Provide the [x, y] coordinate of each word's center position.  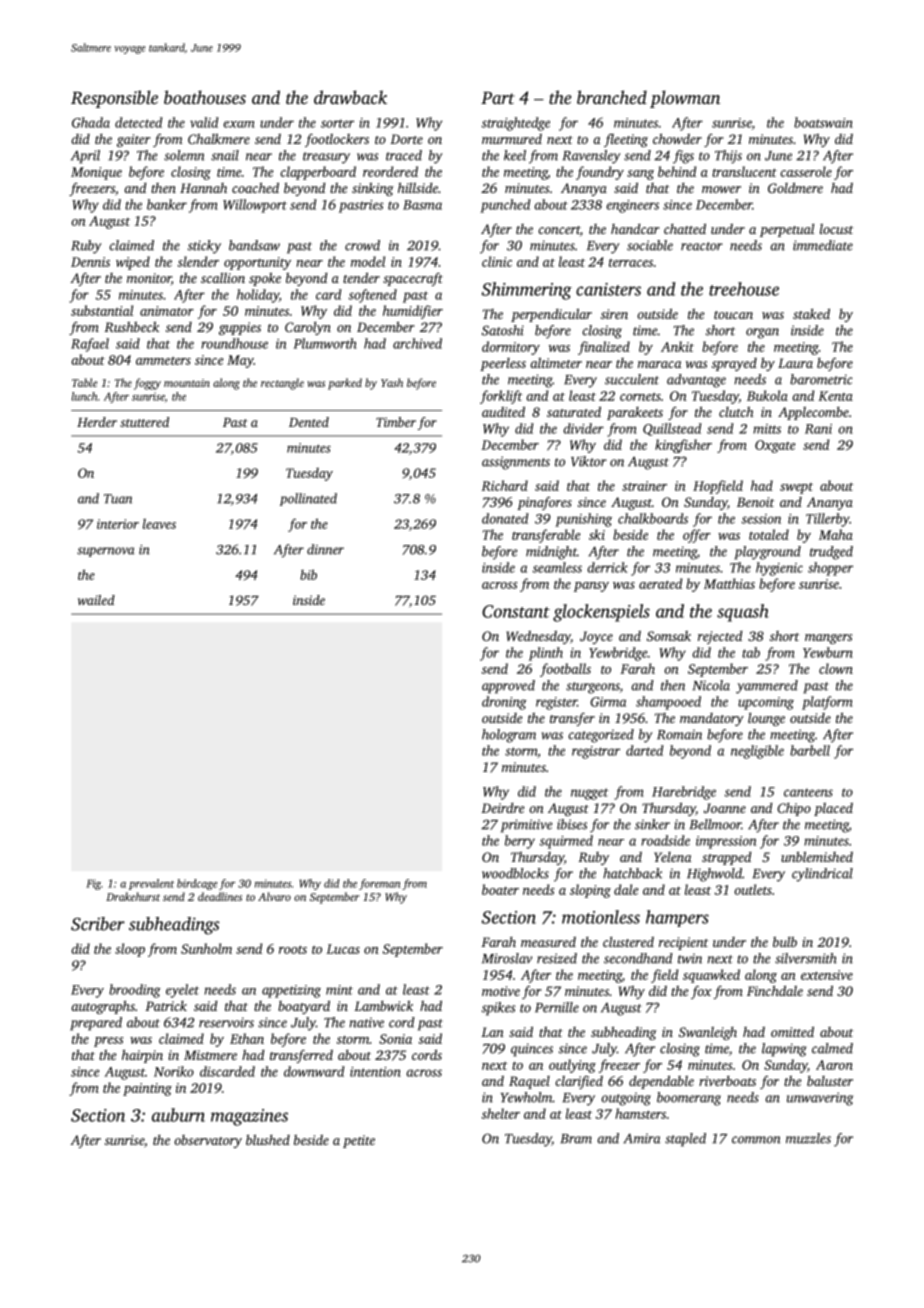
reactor [702, 246]
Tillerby [828, 520]
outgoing [626, 1099]
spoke [265, 279]
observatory [208, 1141]
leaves [159, 523]
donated [505, 518]
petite [359, 1141]
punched [505, 206]
